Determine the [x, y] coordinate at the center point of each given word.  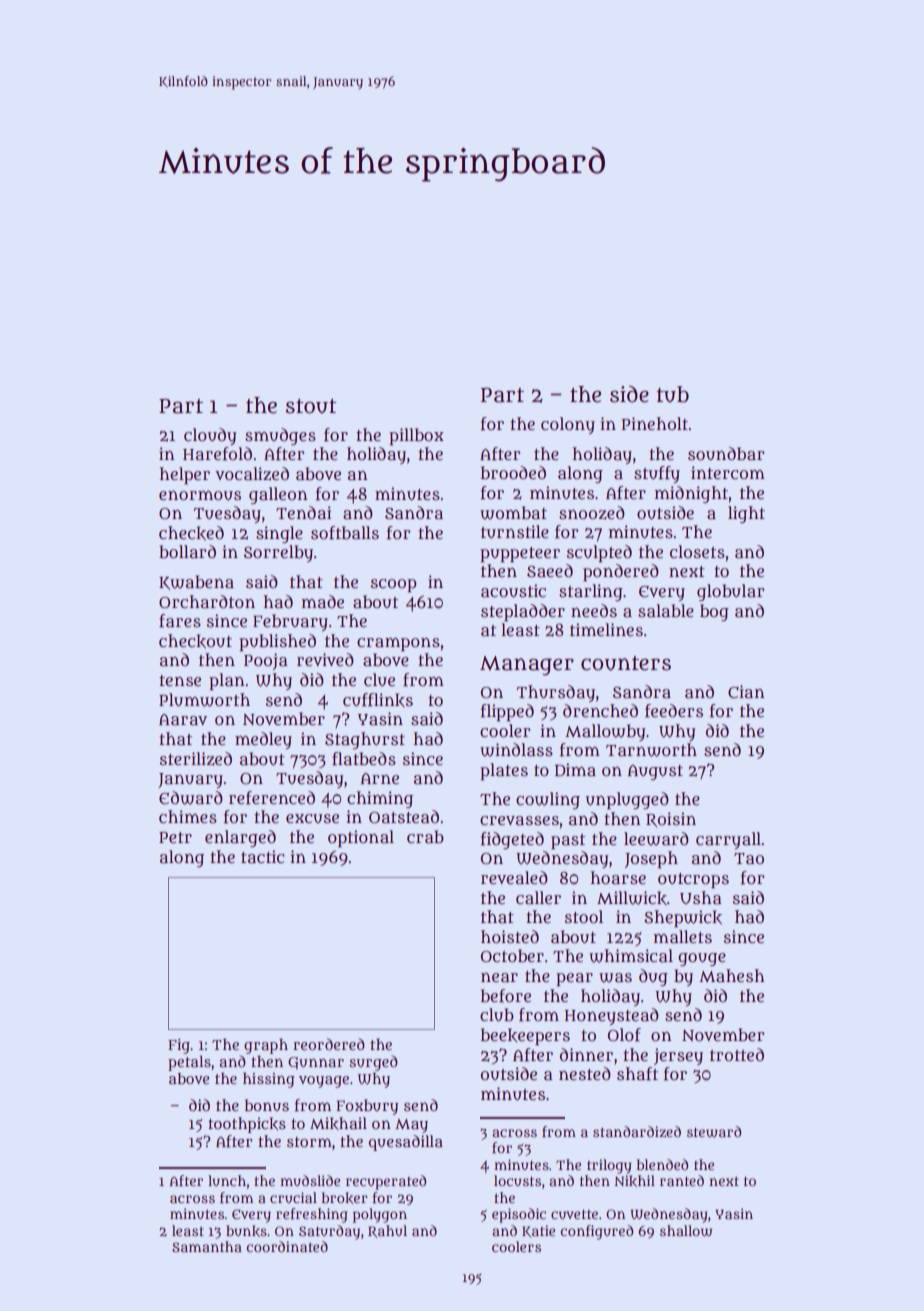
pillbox [416, 436]
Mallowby [605, 732]
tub [672, 394]
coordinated [287, 1246]
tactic [262, 856]
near [499, 978]
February [290, 622]
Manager [527, 666]
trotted [737, 1054]
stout [311, 406]
